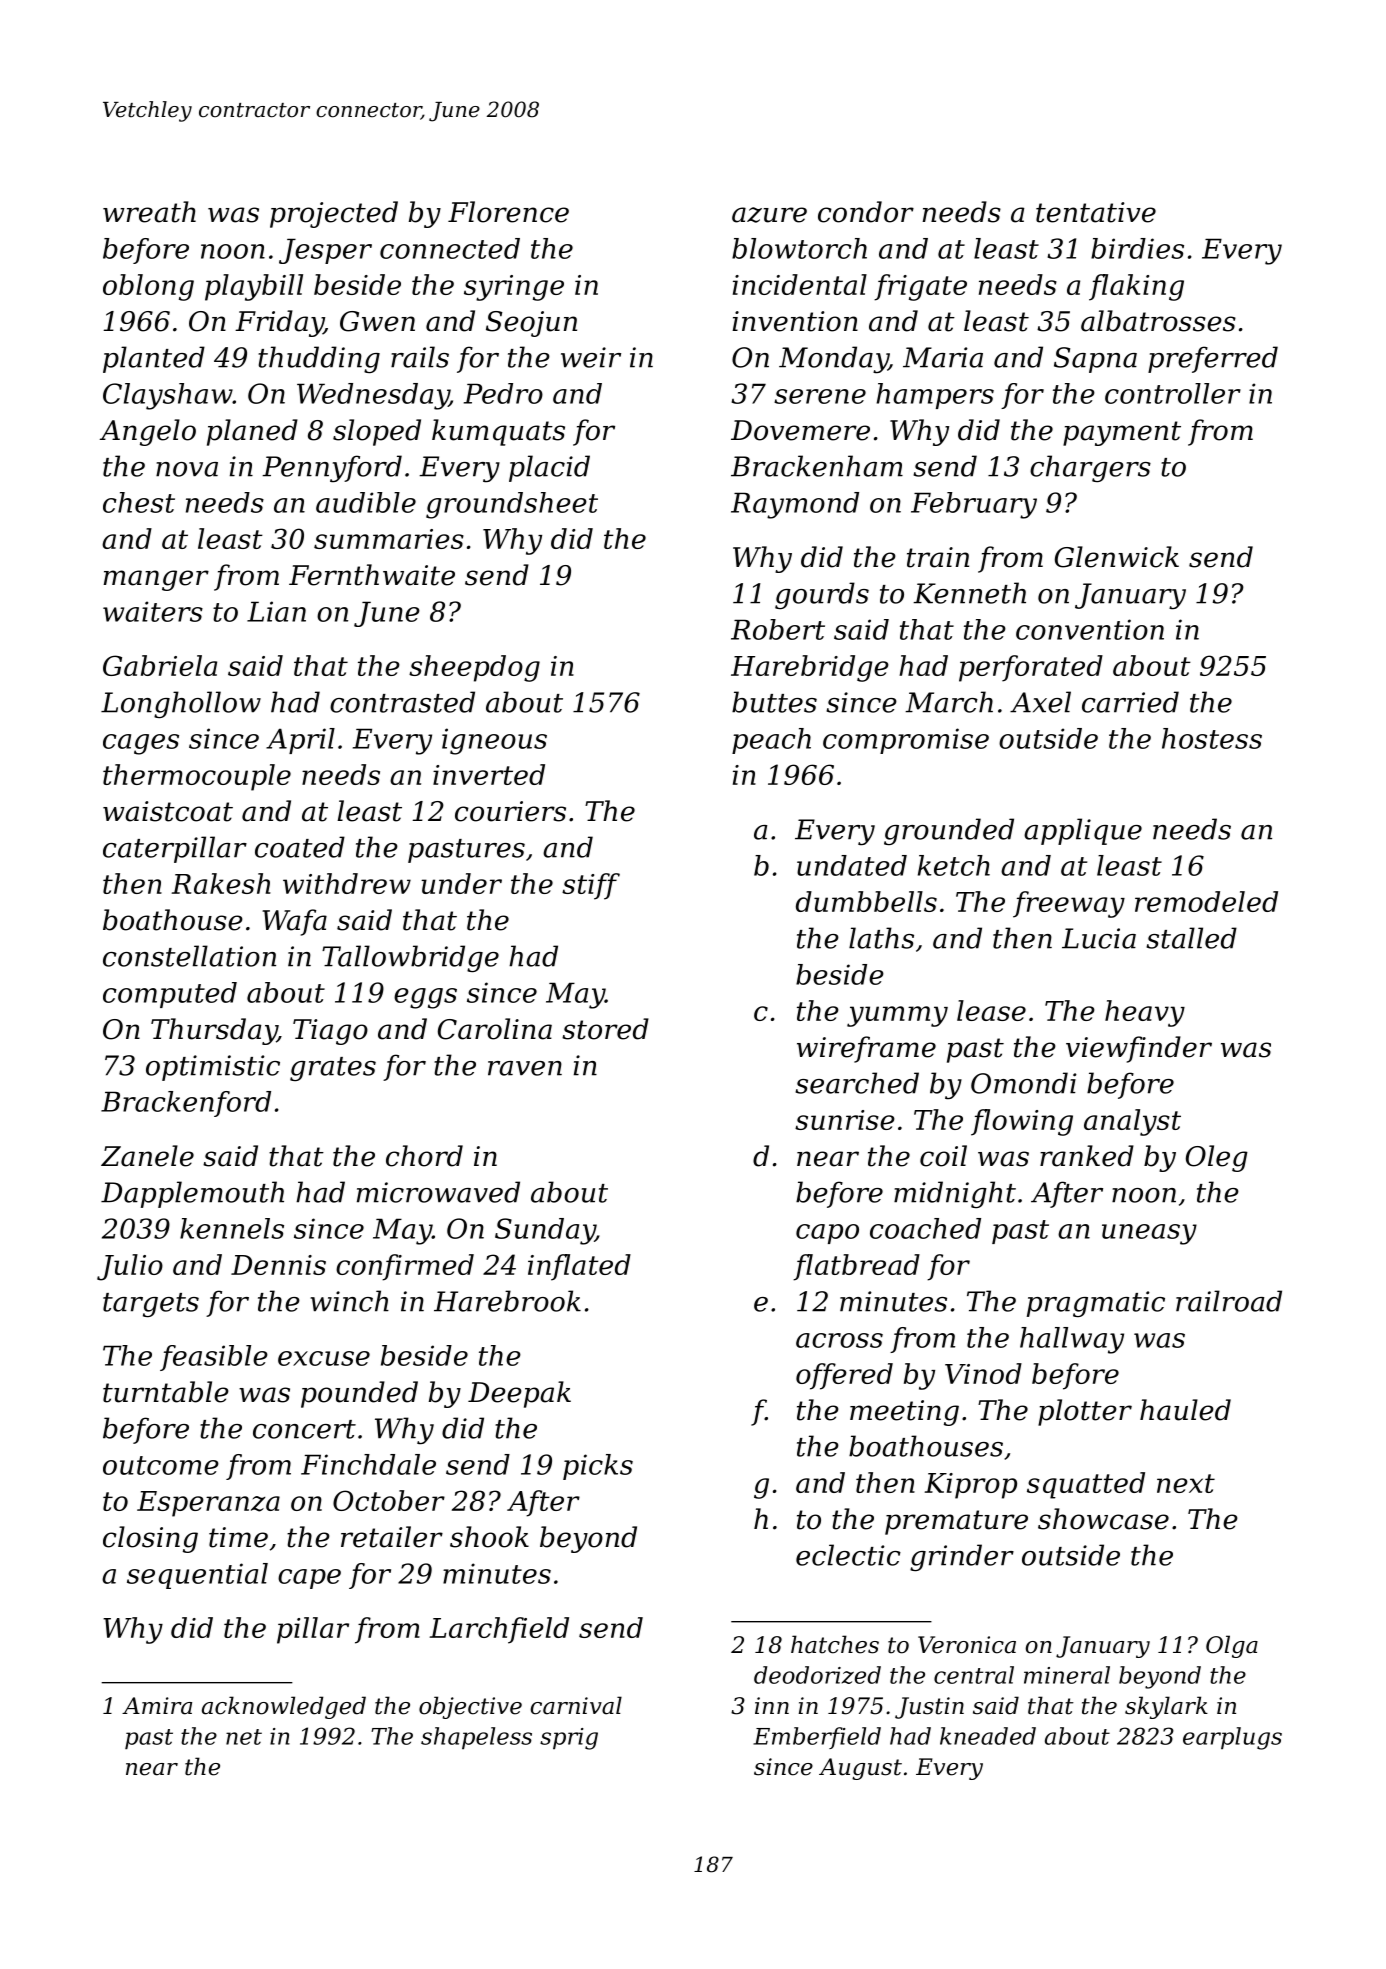 The height and width of the document is (1969, 1386). Describe the element at coordinates (373, 396) in the document. I see `Wednesday` at that location.
